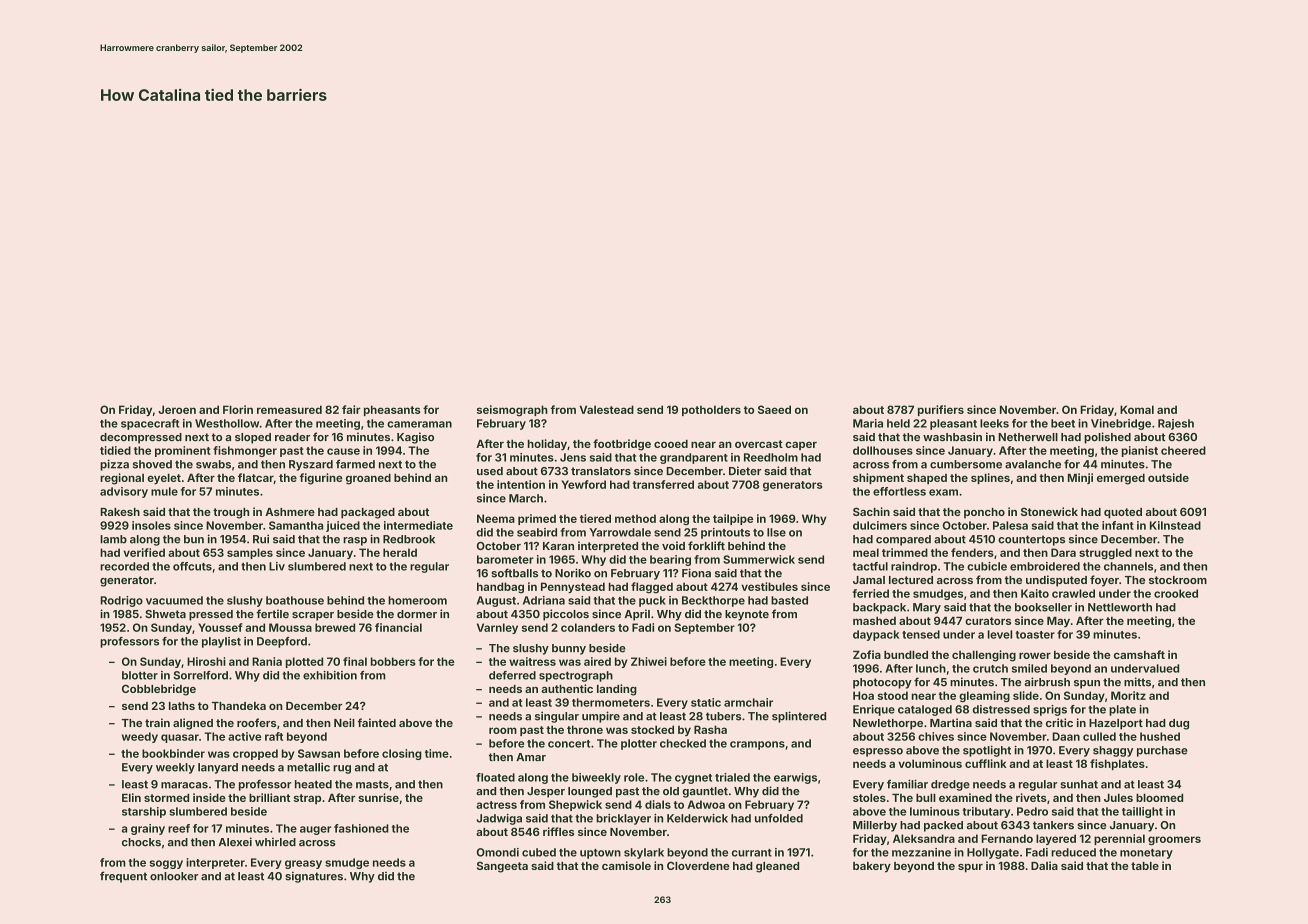 This screenshot has width=1308, height=924. I want to click on purifiers, so click(941, 410).
